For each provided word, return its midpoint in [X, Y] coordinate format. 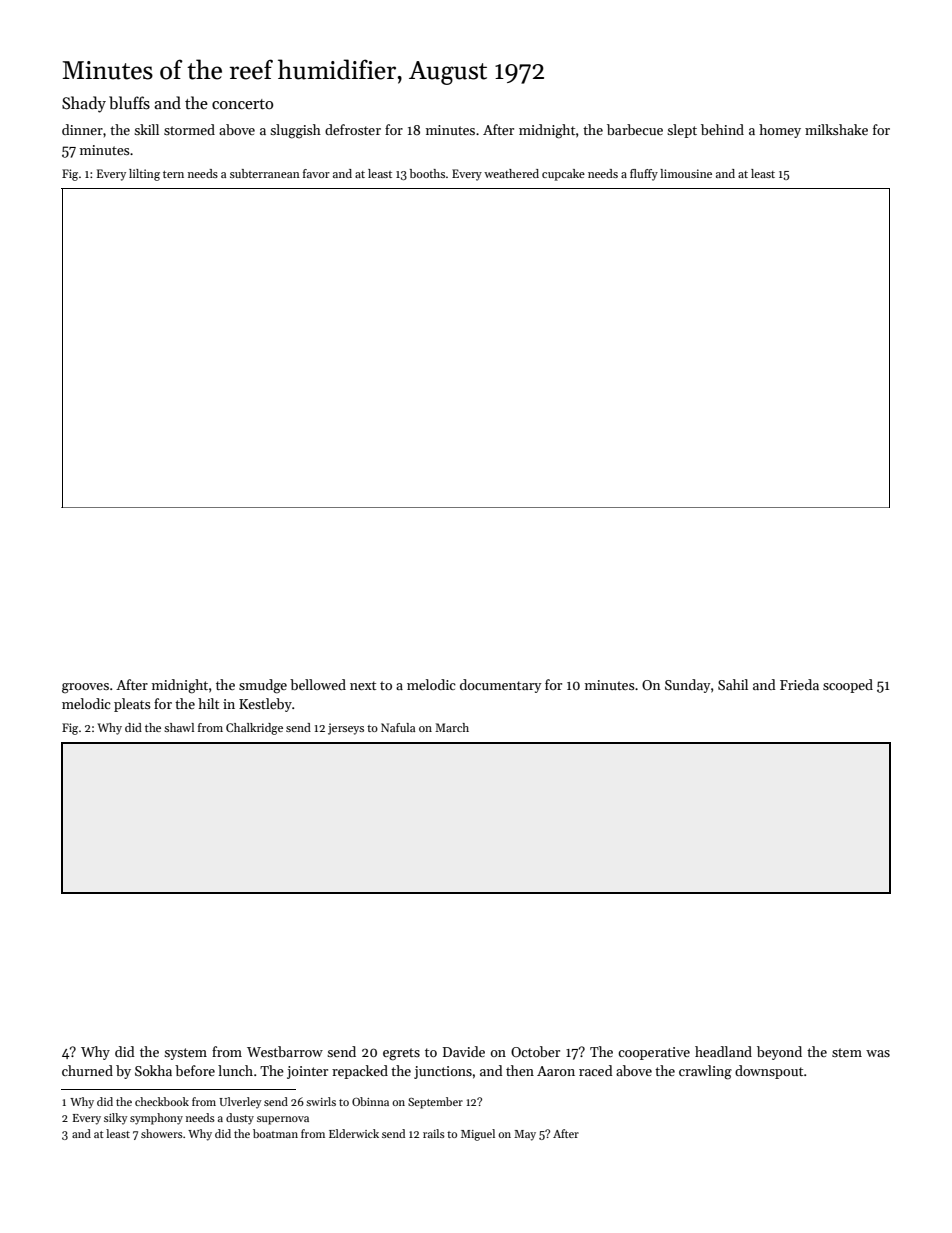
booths [427, 173]
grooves [85, 688]
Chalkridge [254, 729]
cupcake [563, 175]
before [195, 1070]
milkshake [836, 129]
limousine [686, 173]
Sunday [688, 686]
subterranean [265, 173]
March [452, 727]
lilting [144, 175]
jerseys [346, 729]
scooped [848, 686]
